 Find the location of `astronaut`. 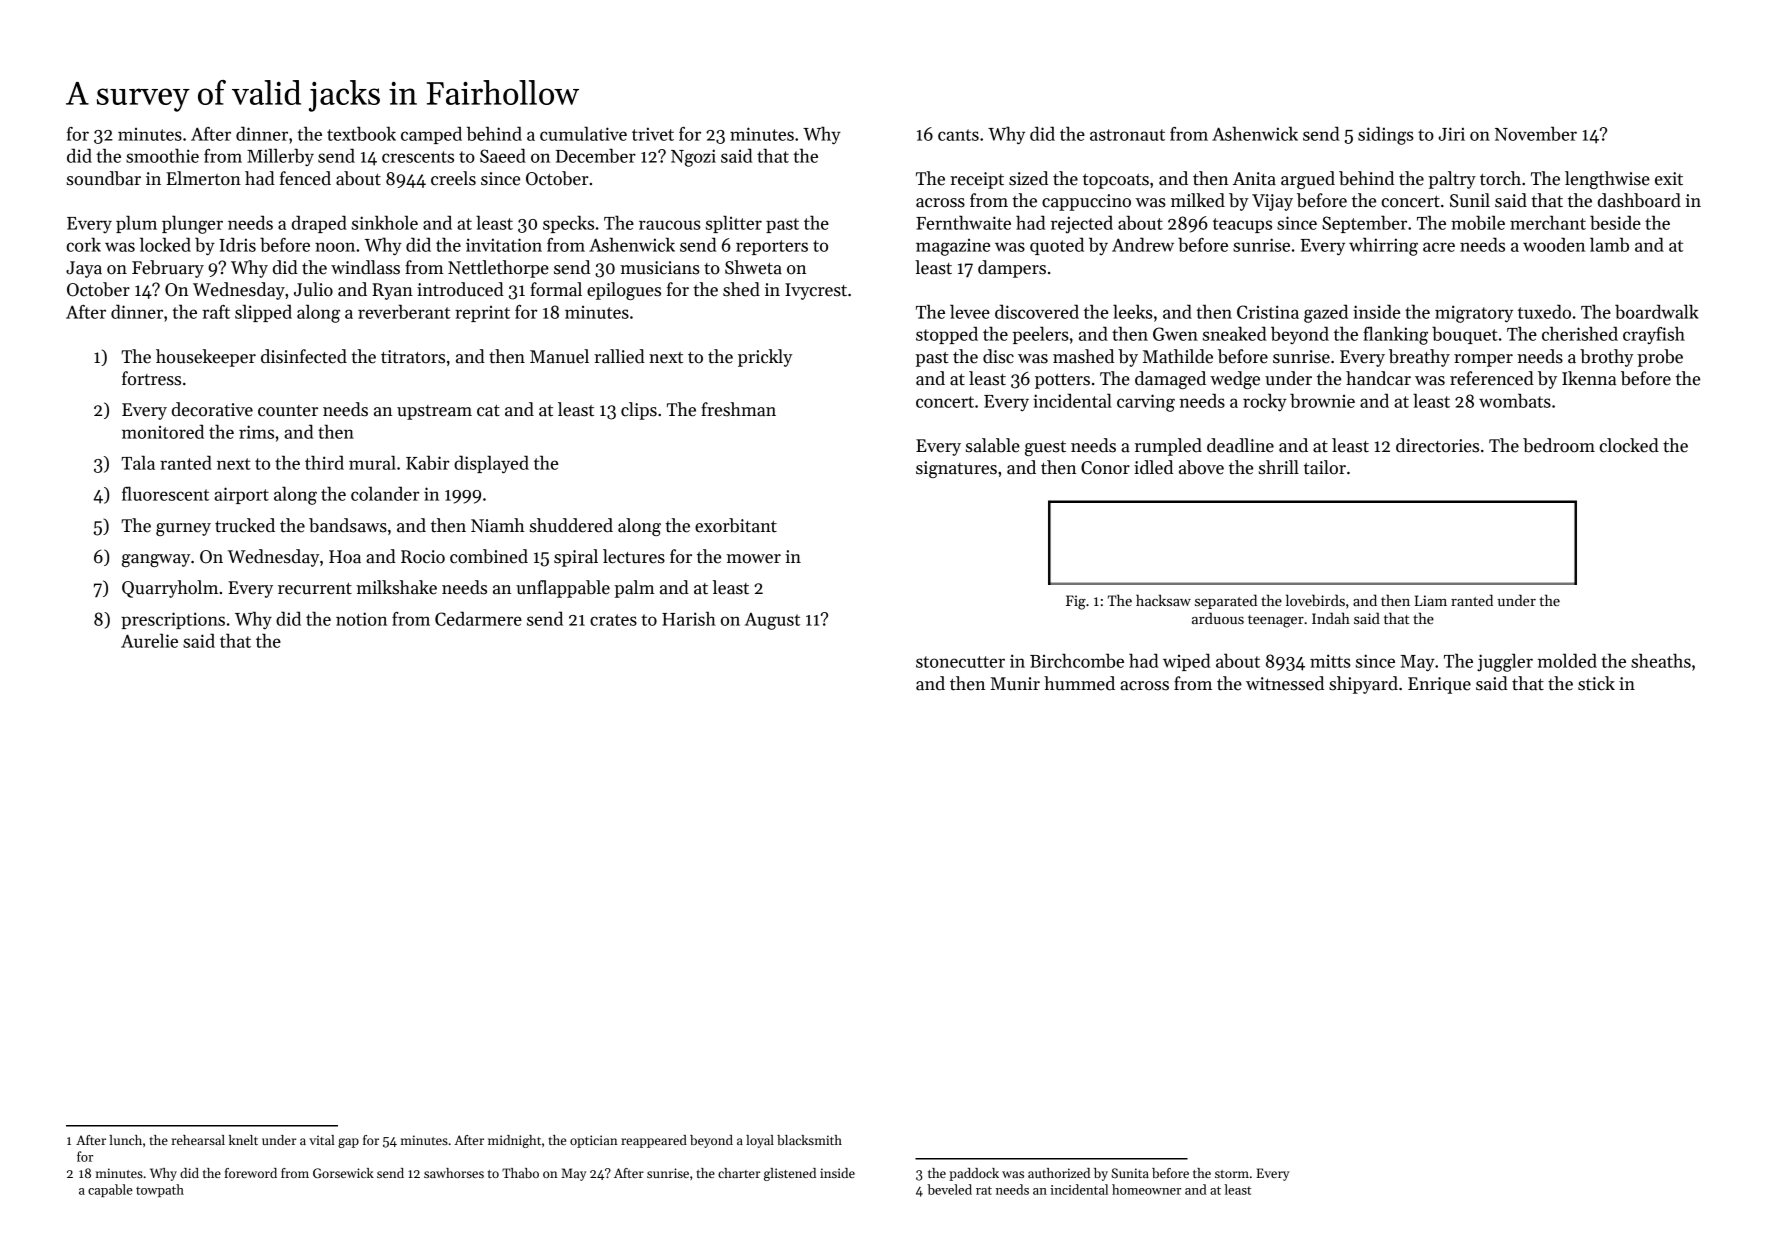

astronaut is located at coordinates (1127, 135).
